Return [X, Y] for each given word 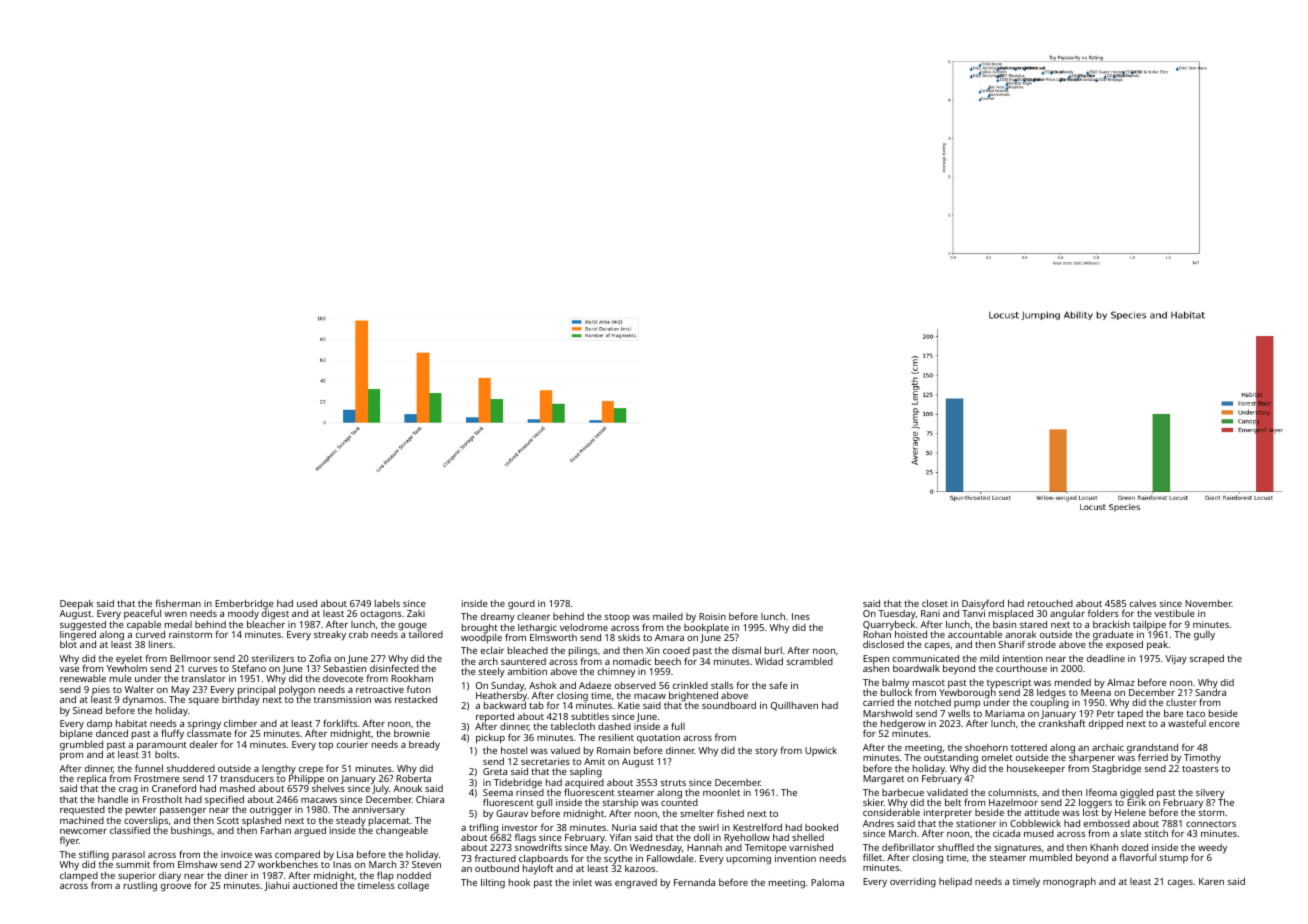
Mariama [1005, 713]
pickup [490, 738]
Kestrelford [757, 827]
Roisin [712, 616]
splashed [261, 821]
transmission [342, 699]
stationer [976, 823]
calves [1143, 603]
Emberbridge [244, 604]
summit [133, 864]
